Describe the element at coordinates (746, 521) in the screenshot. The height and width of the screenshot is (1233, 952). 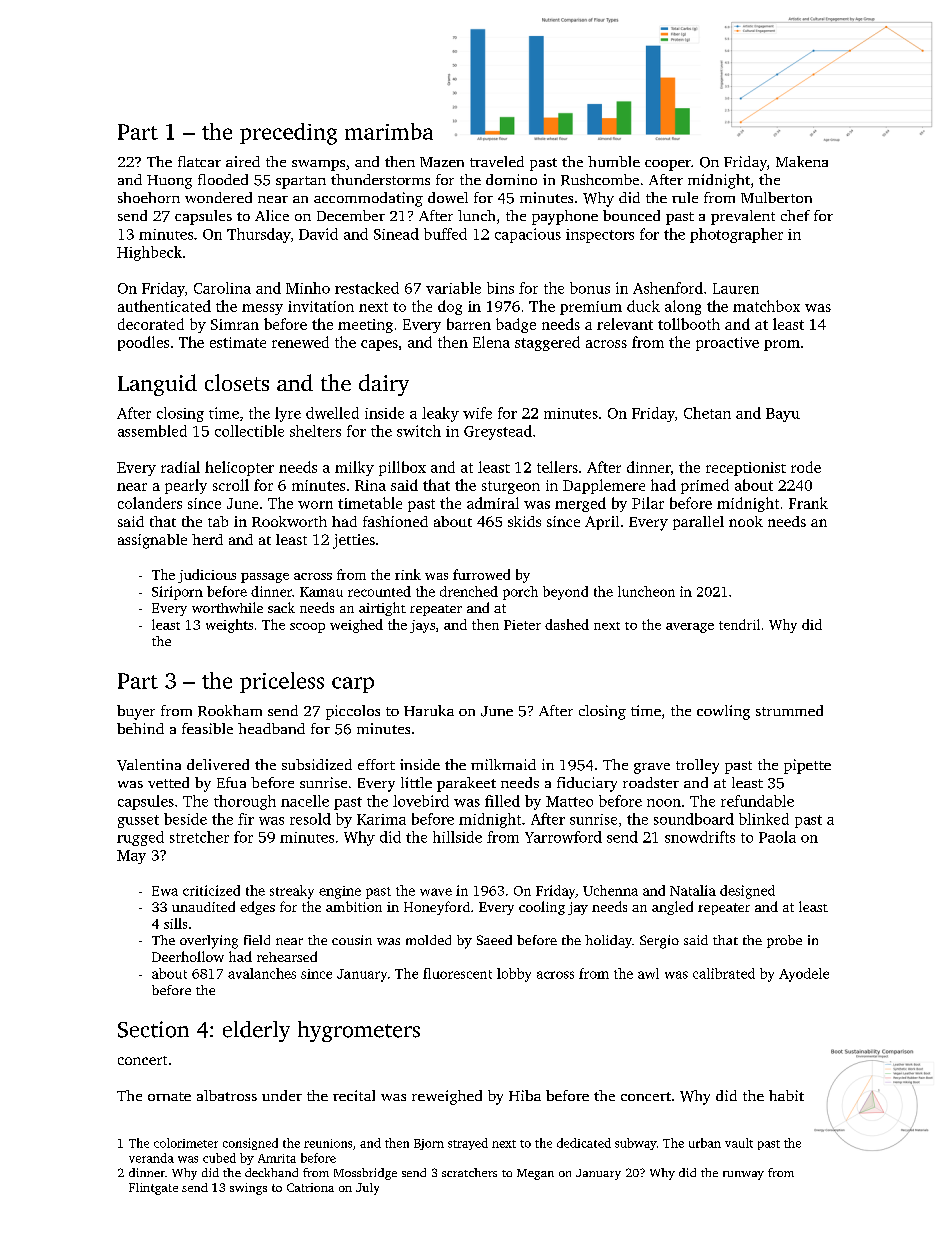
I see `nook` at that location.
